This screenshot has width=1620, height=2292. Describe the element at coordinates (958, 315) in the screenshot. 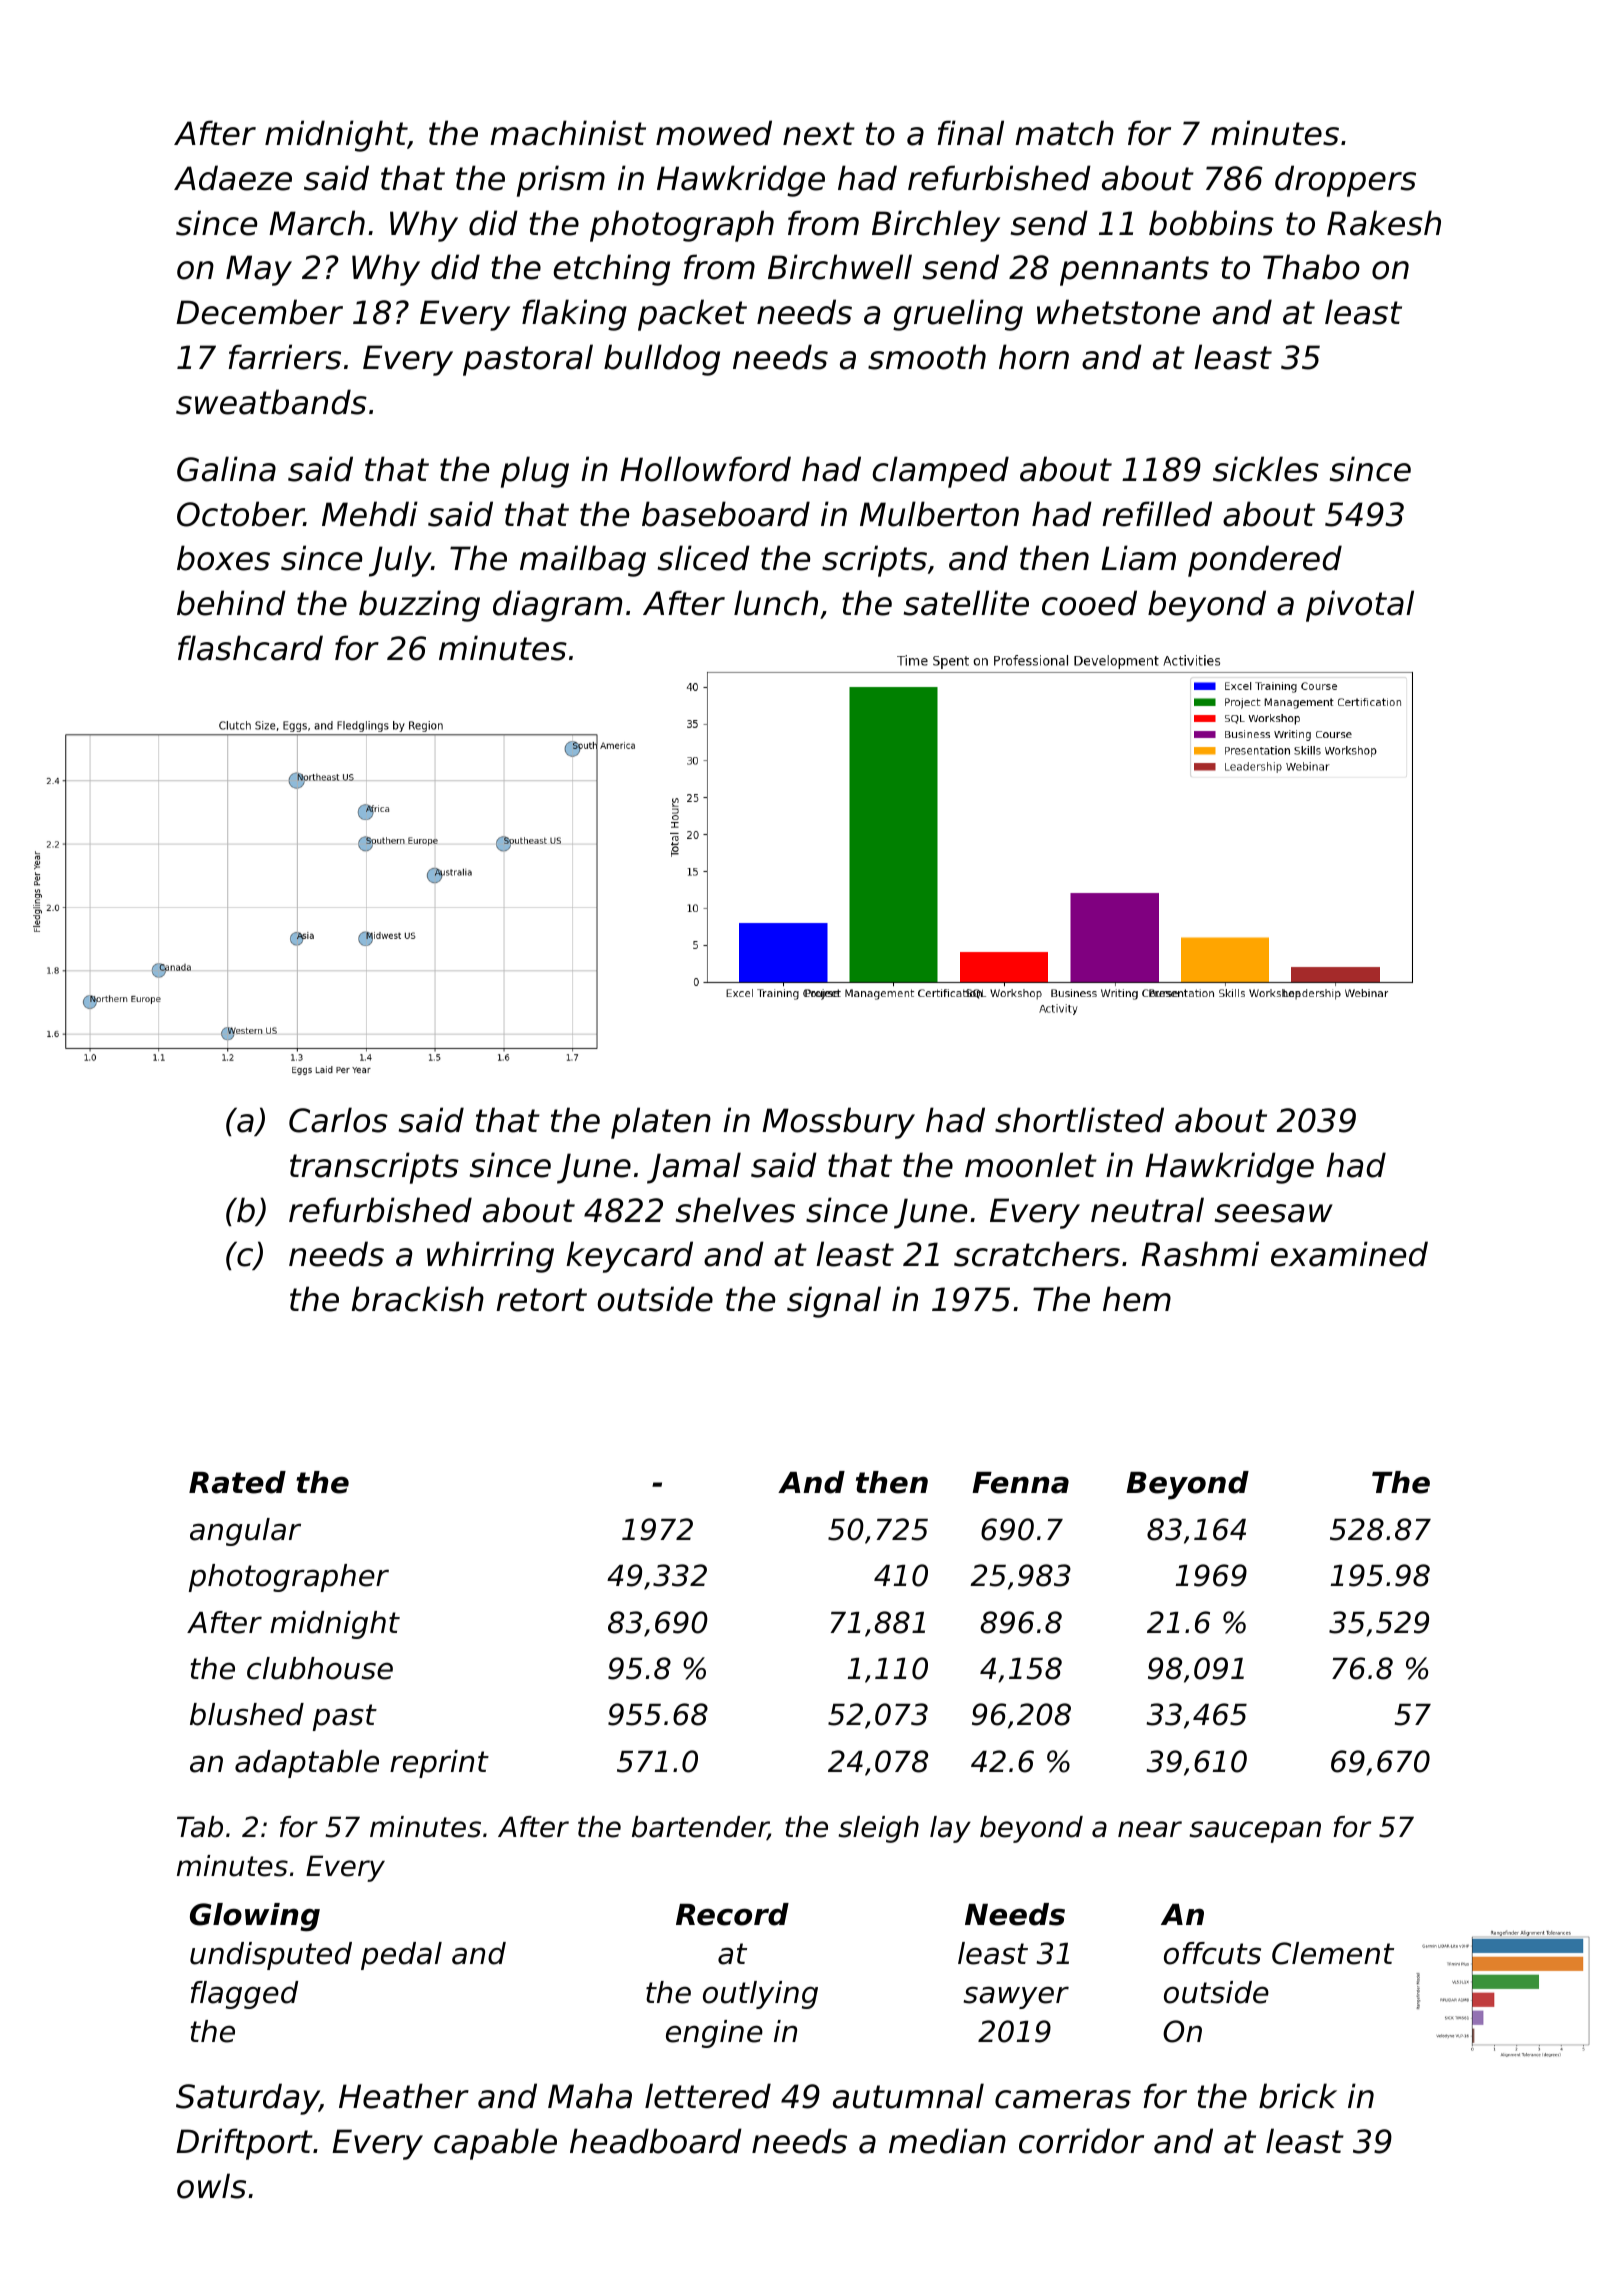

I see `grueling` at that location.
